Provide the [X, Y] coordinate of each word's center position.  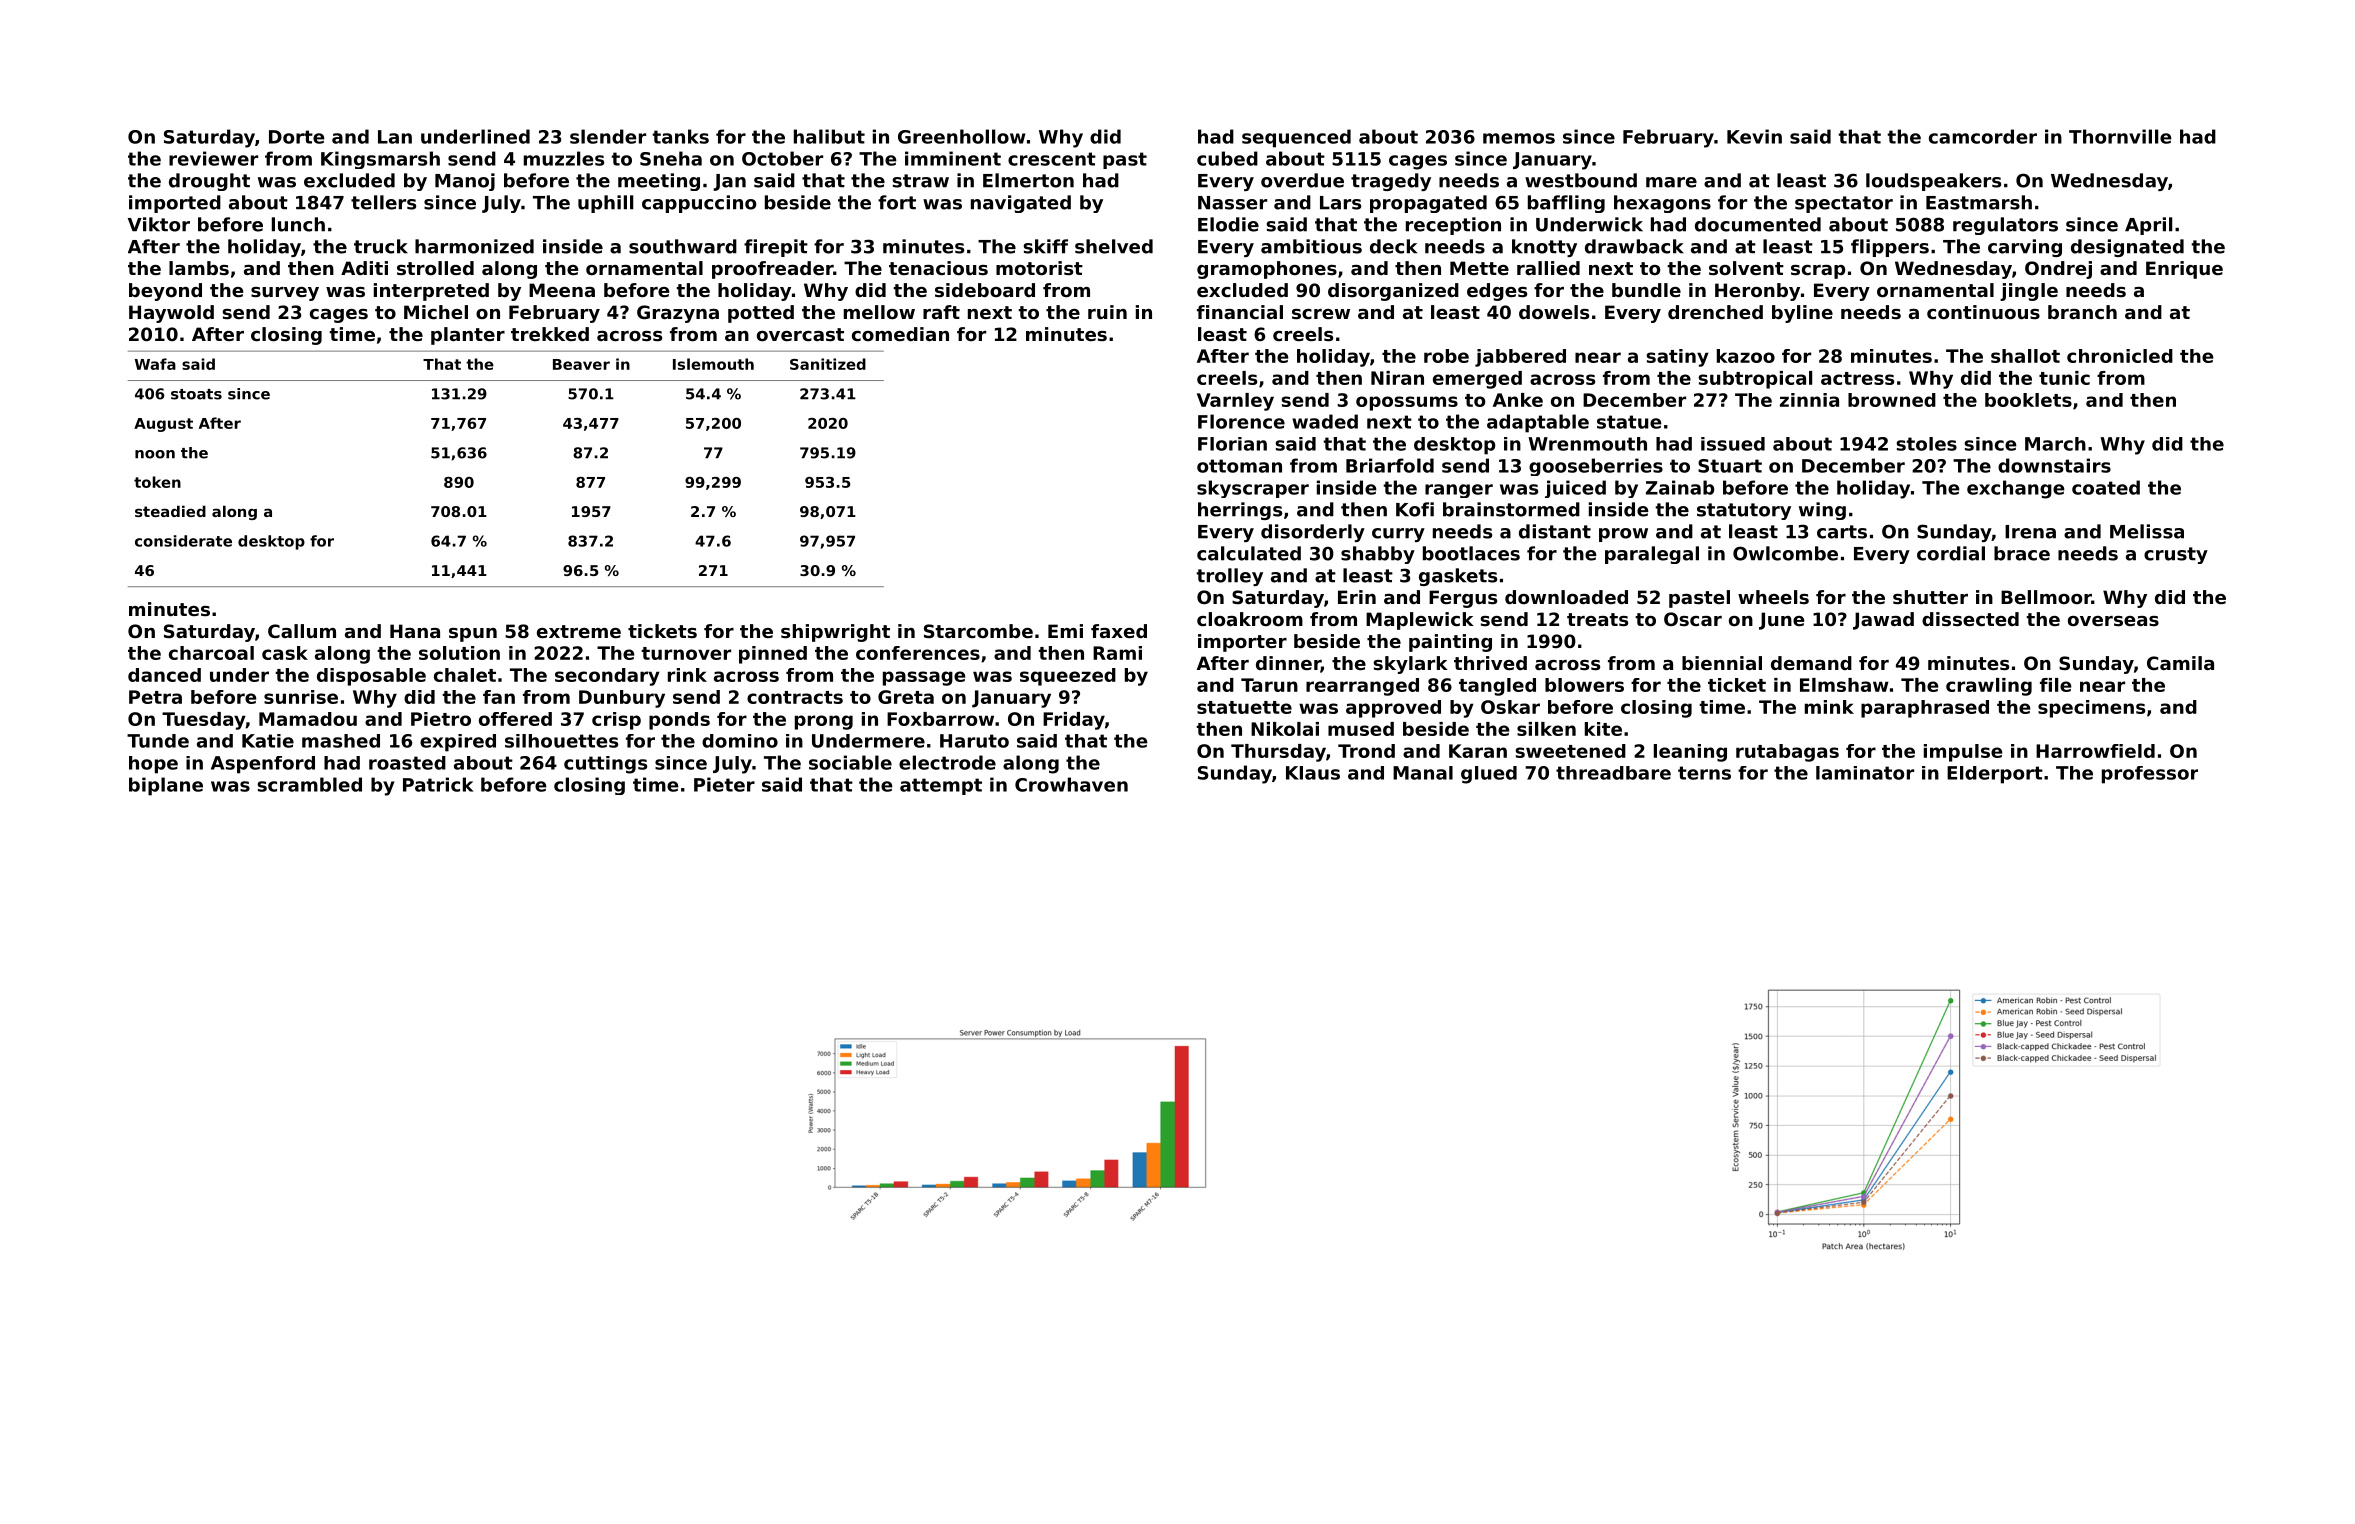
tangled [1497, 687]
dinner [1288, 664]
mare [1671, 182]
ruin [1107, 312]
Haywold [171, 314]
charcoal [211, 653]
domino [740, 741]
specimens [2091, 709]
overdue [1302, 180]
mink [1829, 707]
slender [608, 136]
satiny [1677, 358]
